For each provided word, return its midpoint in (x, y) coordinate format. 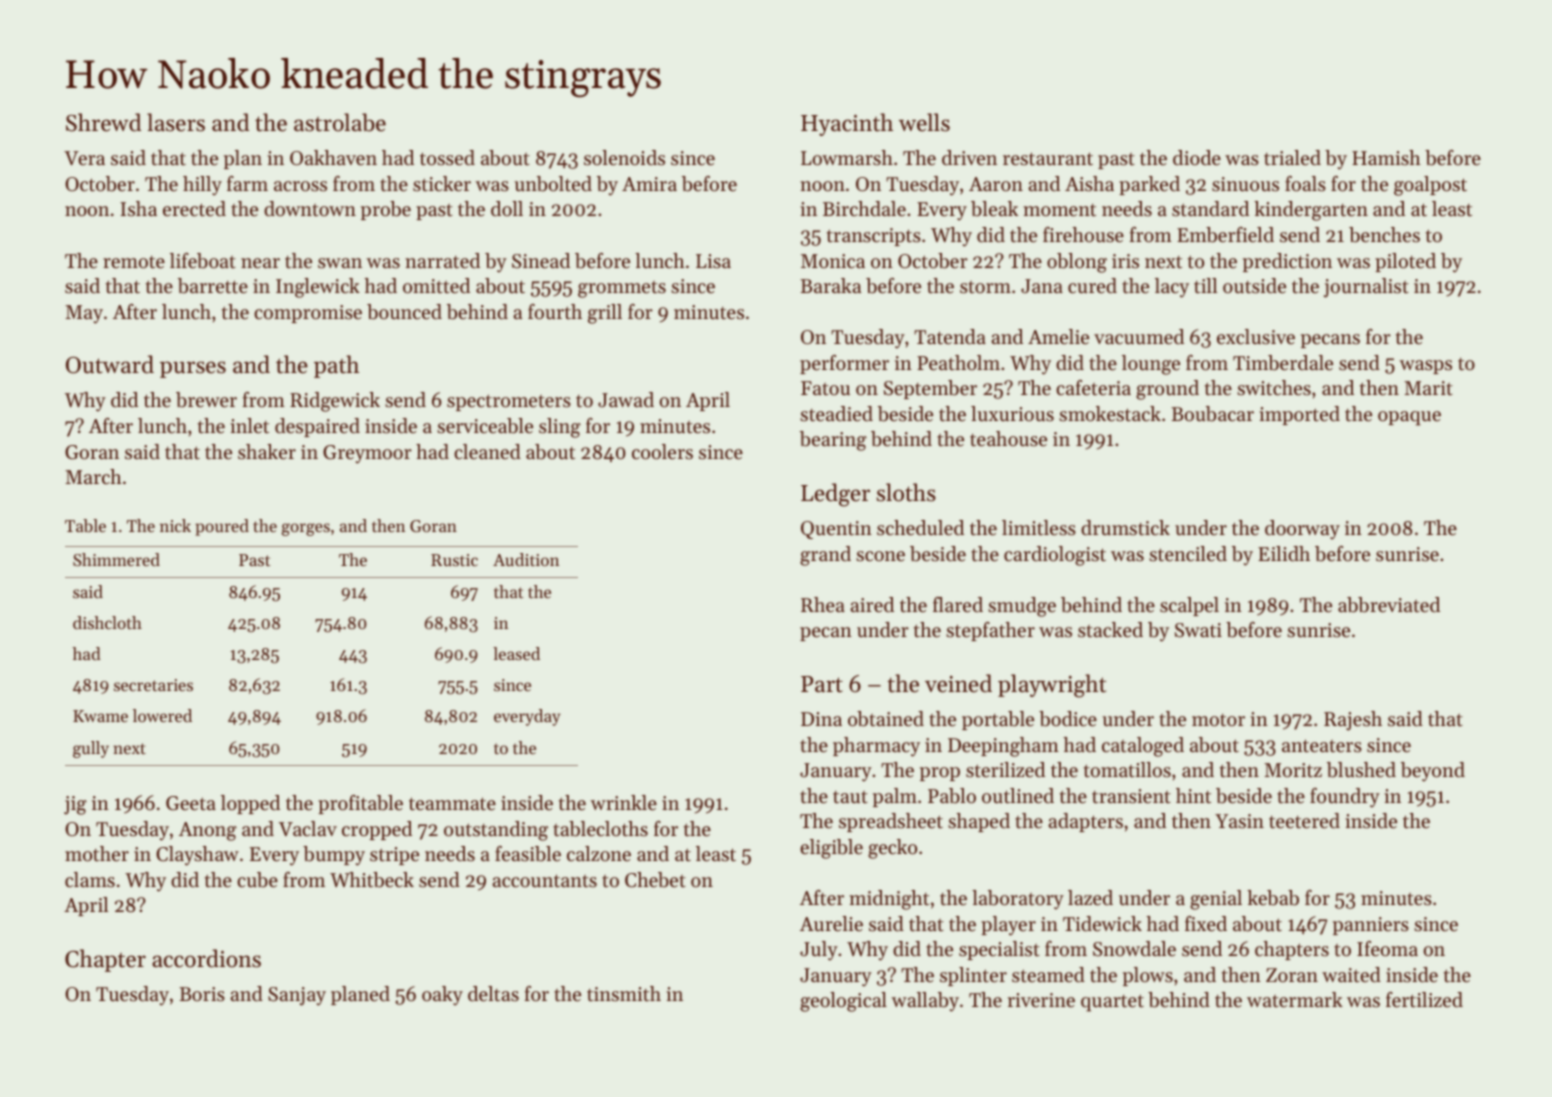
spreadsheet (891, 822)
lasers (176, 122)
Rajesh (1353, 721)
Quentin (836, 530)
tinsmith (624, 994)
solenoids (624, 158)
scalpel (1189, 606)
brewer (206, 400)
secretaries (153, 685)
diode (1197, 158)
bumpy (334, 856)
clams (90, 880)
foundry (1345, 798)
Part (822, 684)
